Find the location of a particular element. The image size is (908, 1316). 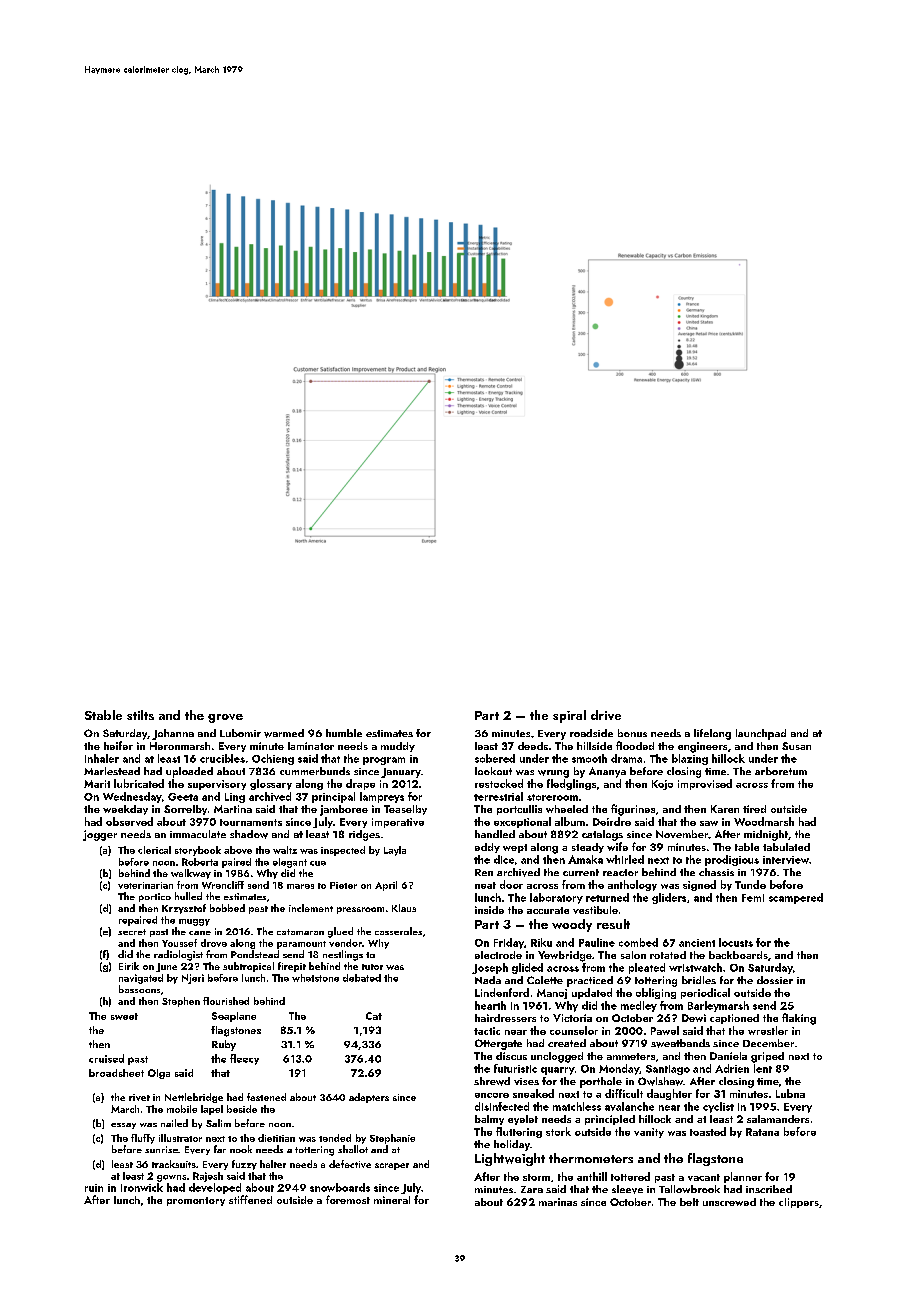

drape is located at coordinates (360, 784).
